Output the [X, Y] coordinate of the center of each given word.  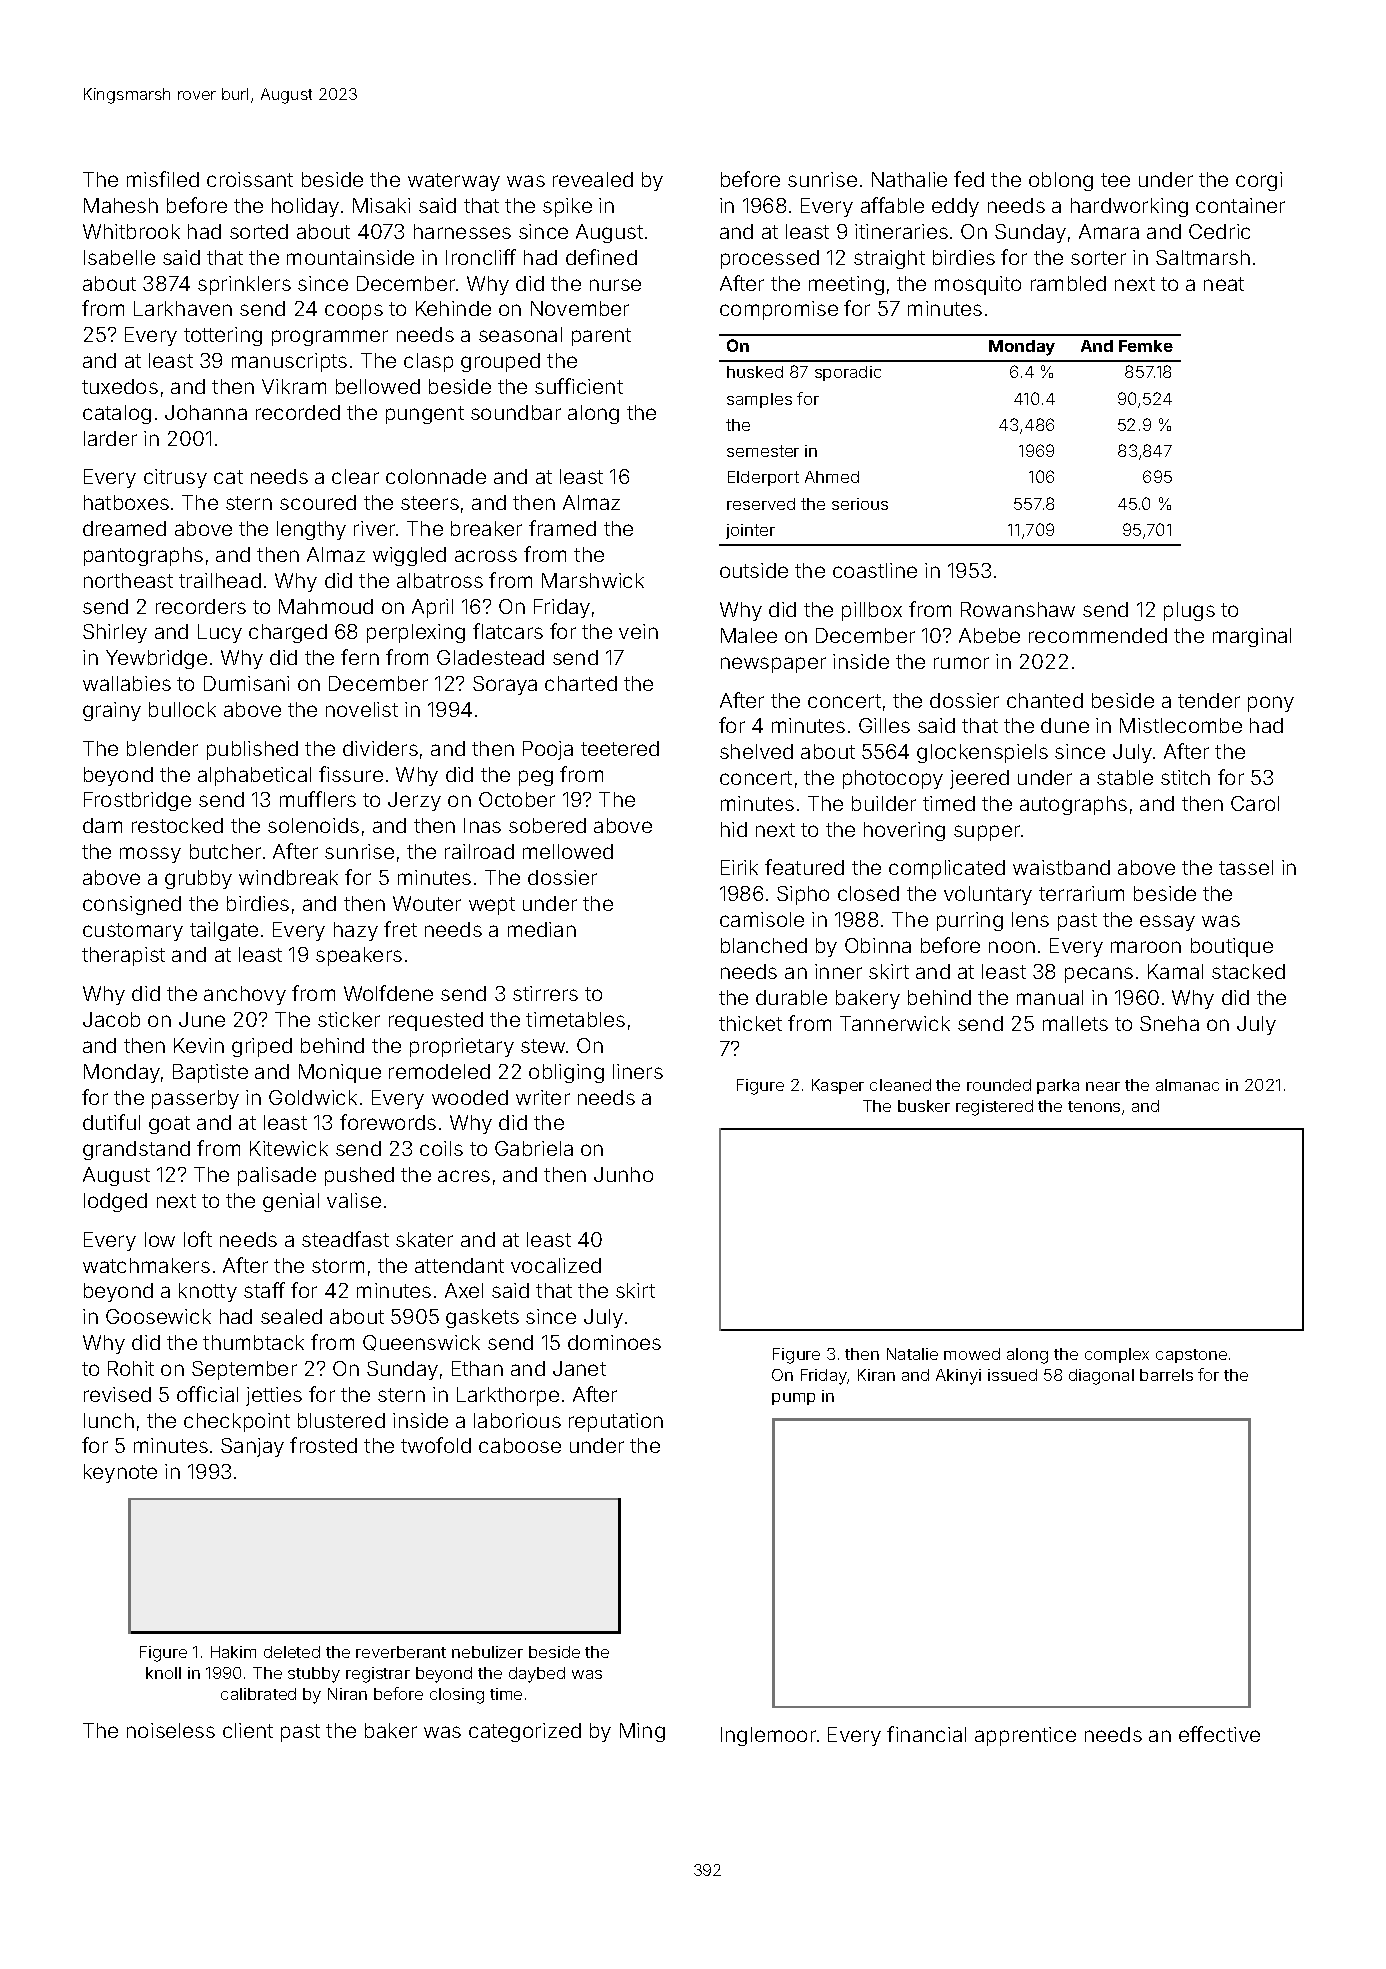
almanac [1187, 1085]
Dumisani [246, 683]
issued [1012, 1375]
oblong [1061, 181]
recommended [1098, 635]
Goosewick [158, 1316]
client [248, 1730]
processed [770, 259]
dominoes [614, 1342]
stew [543, 1046]
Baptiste [210, 1073]
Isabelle [119, 257]
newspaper [773, 665]
